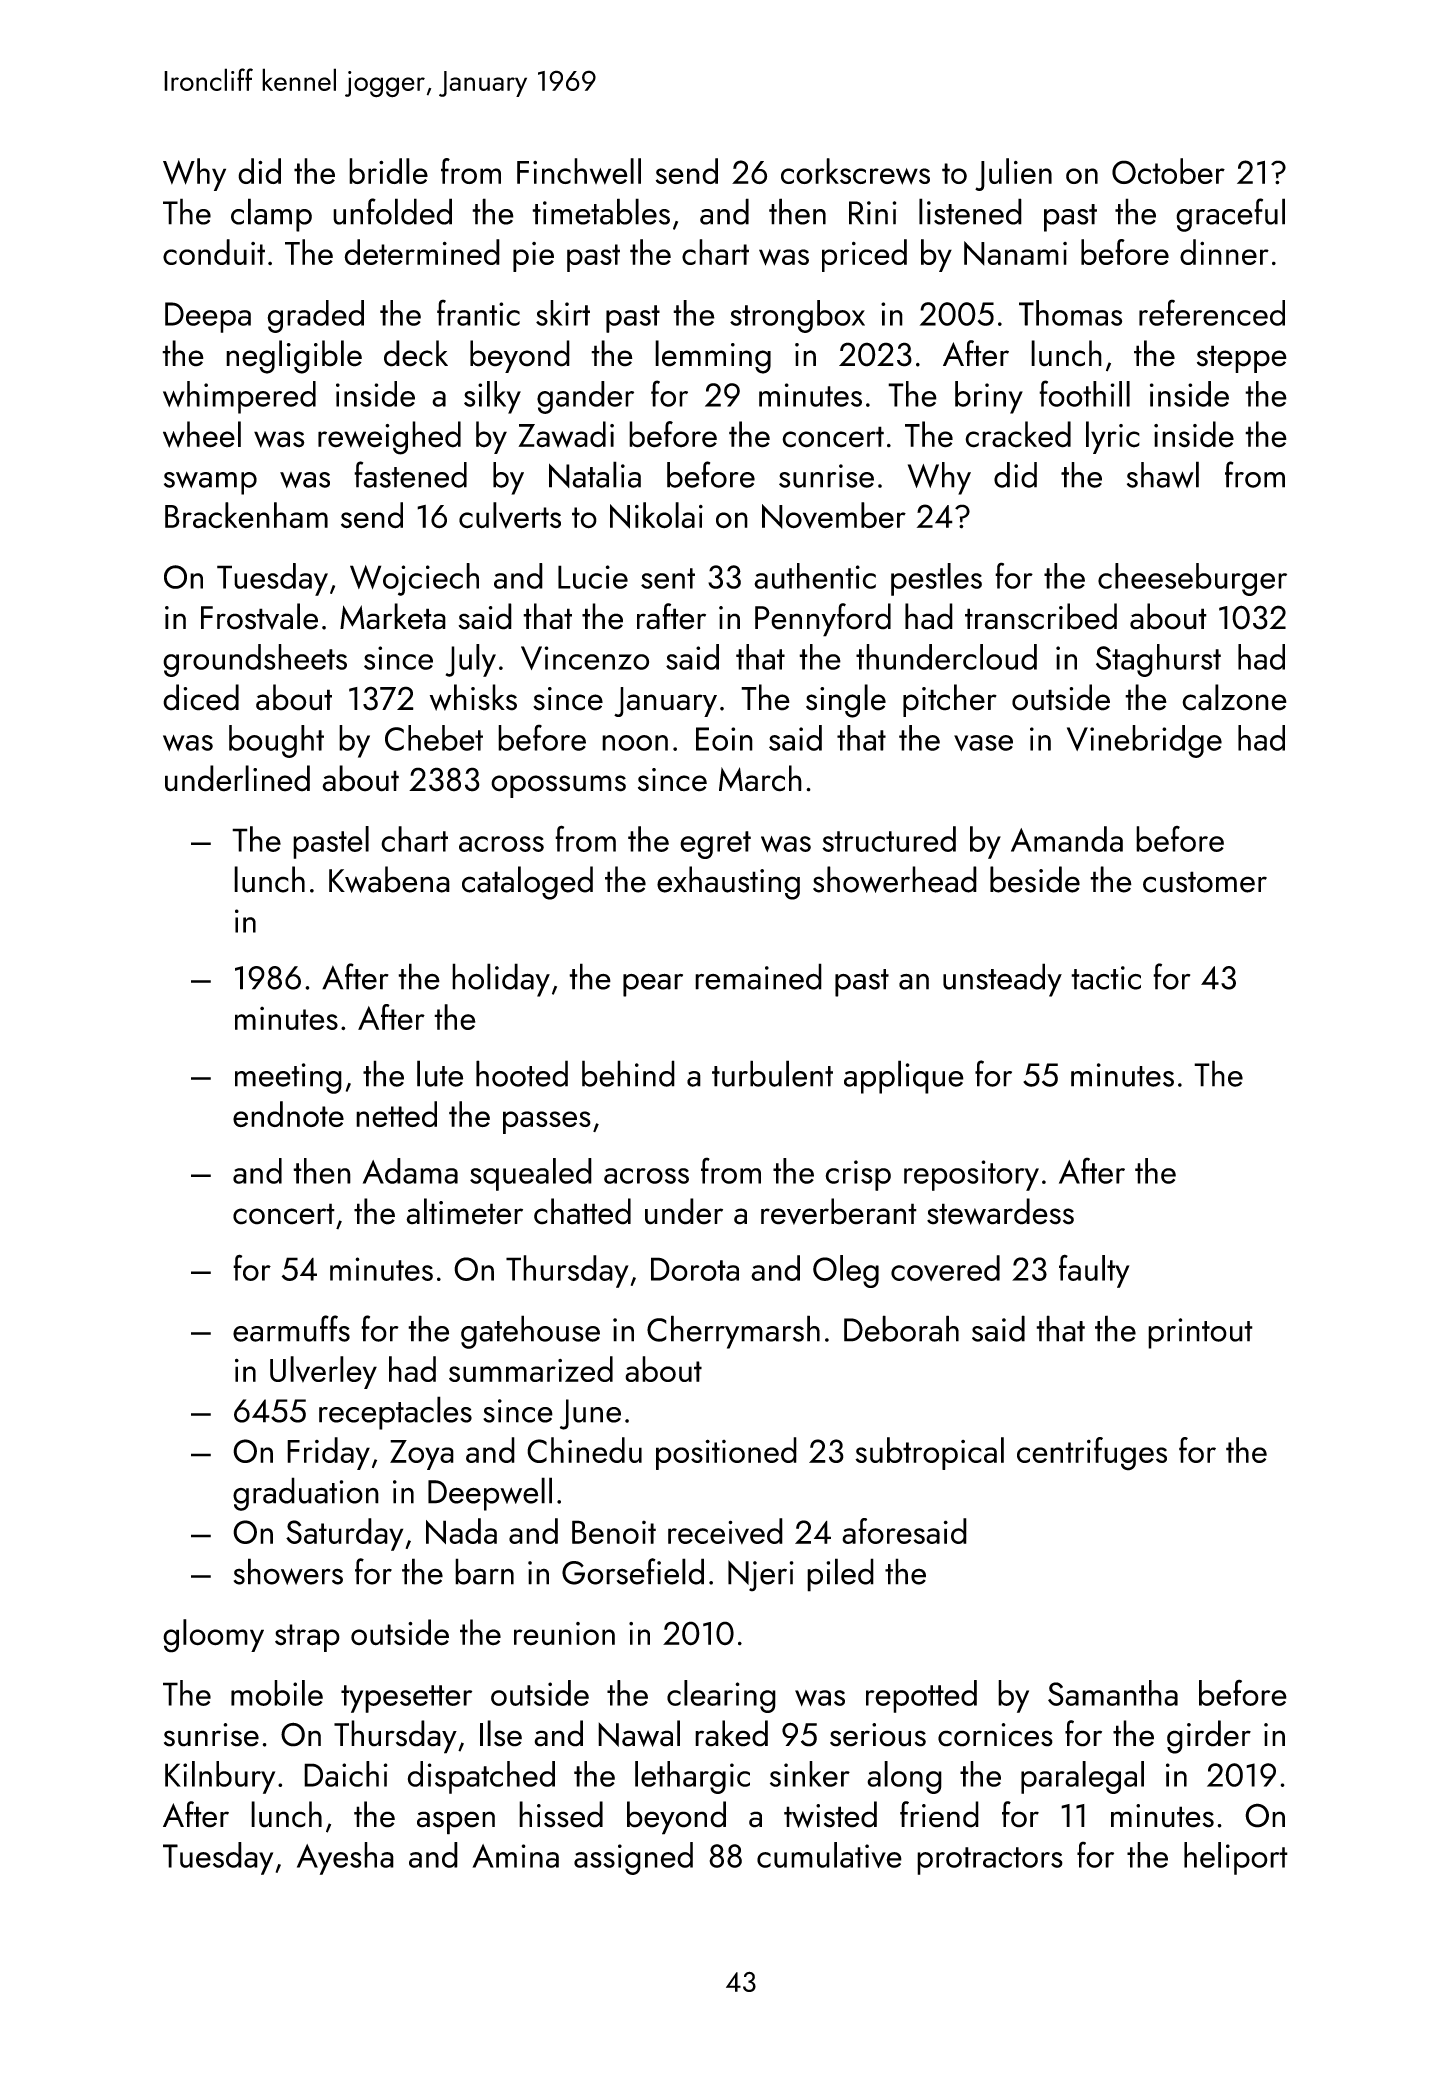  I want to click on holiday, so click(501, 980).
